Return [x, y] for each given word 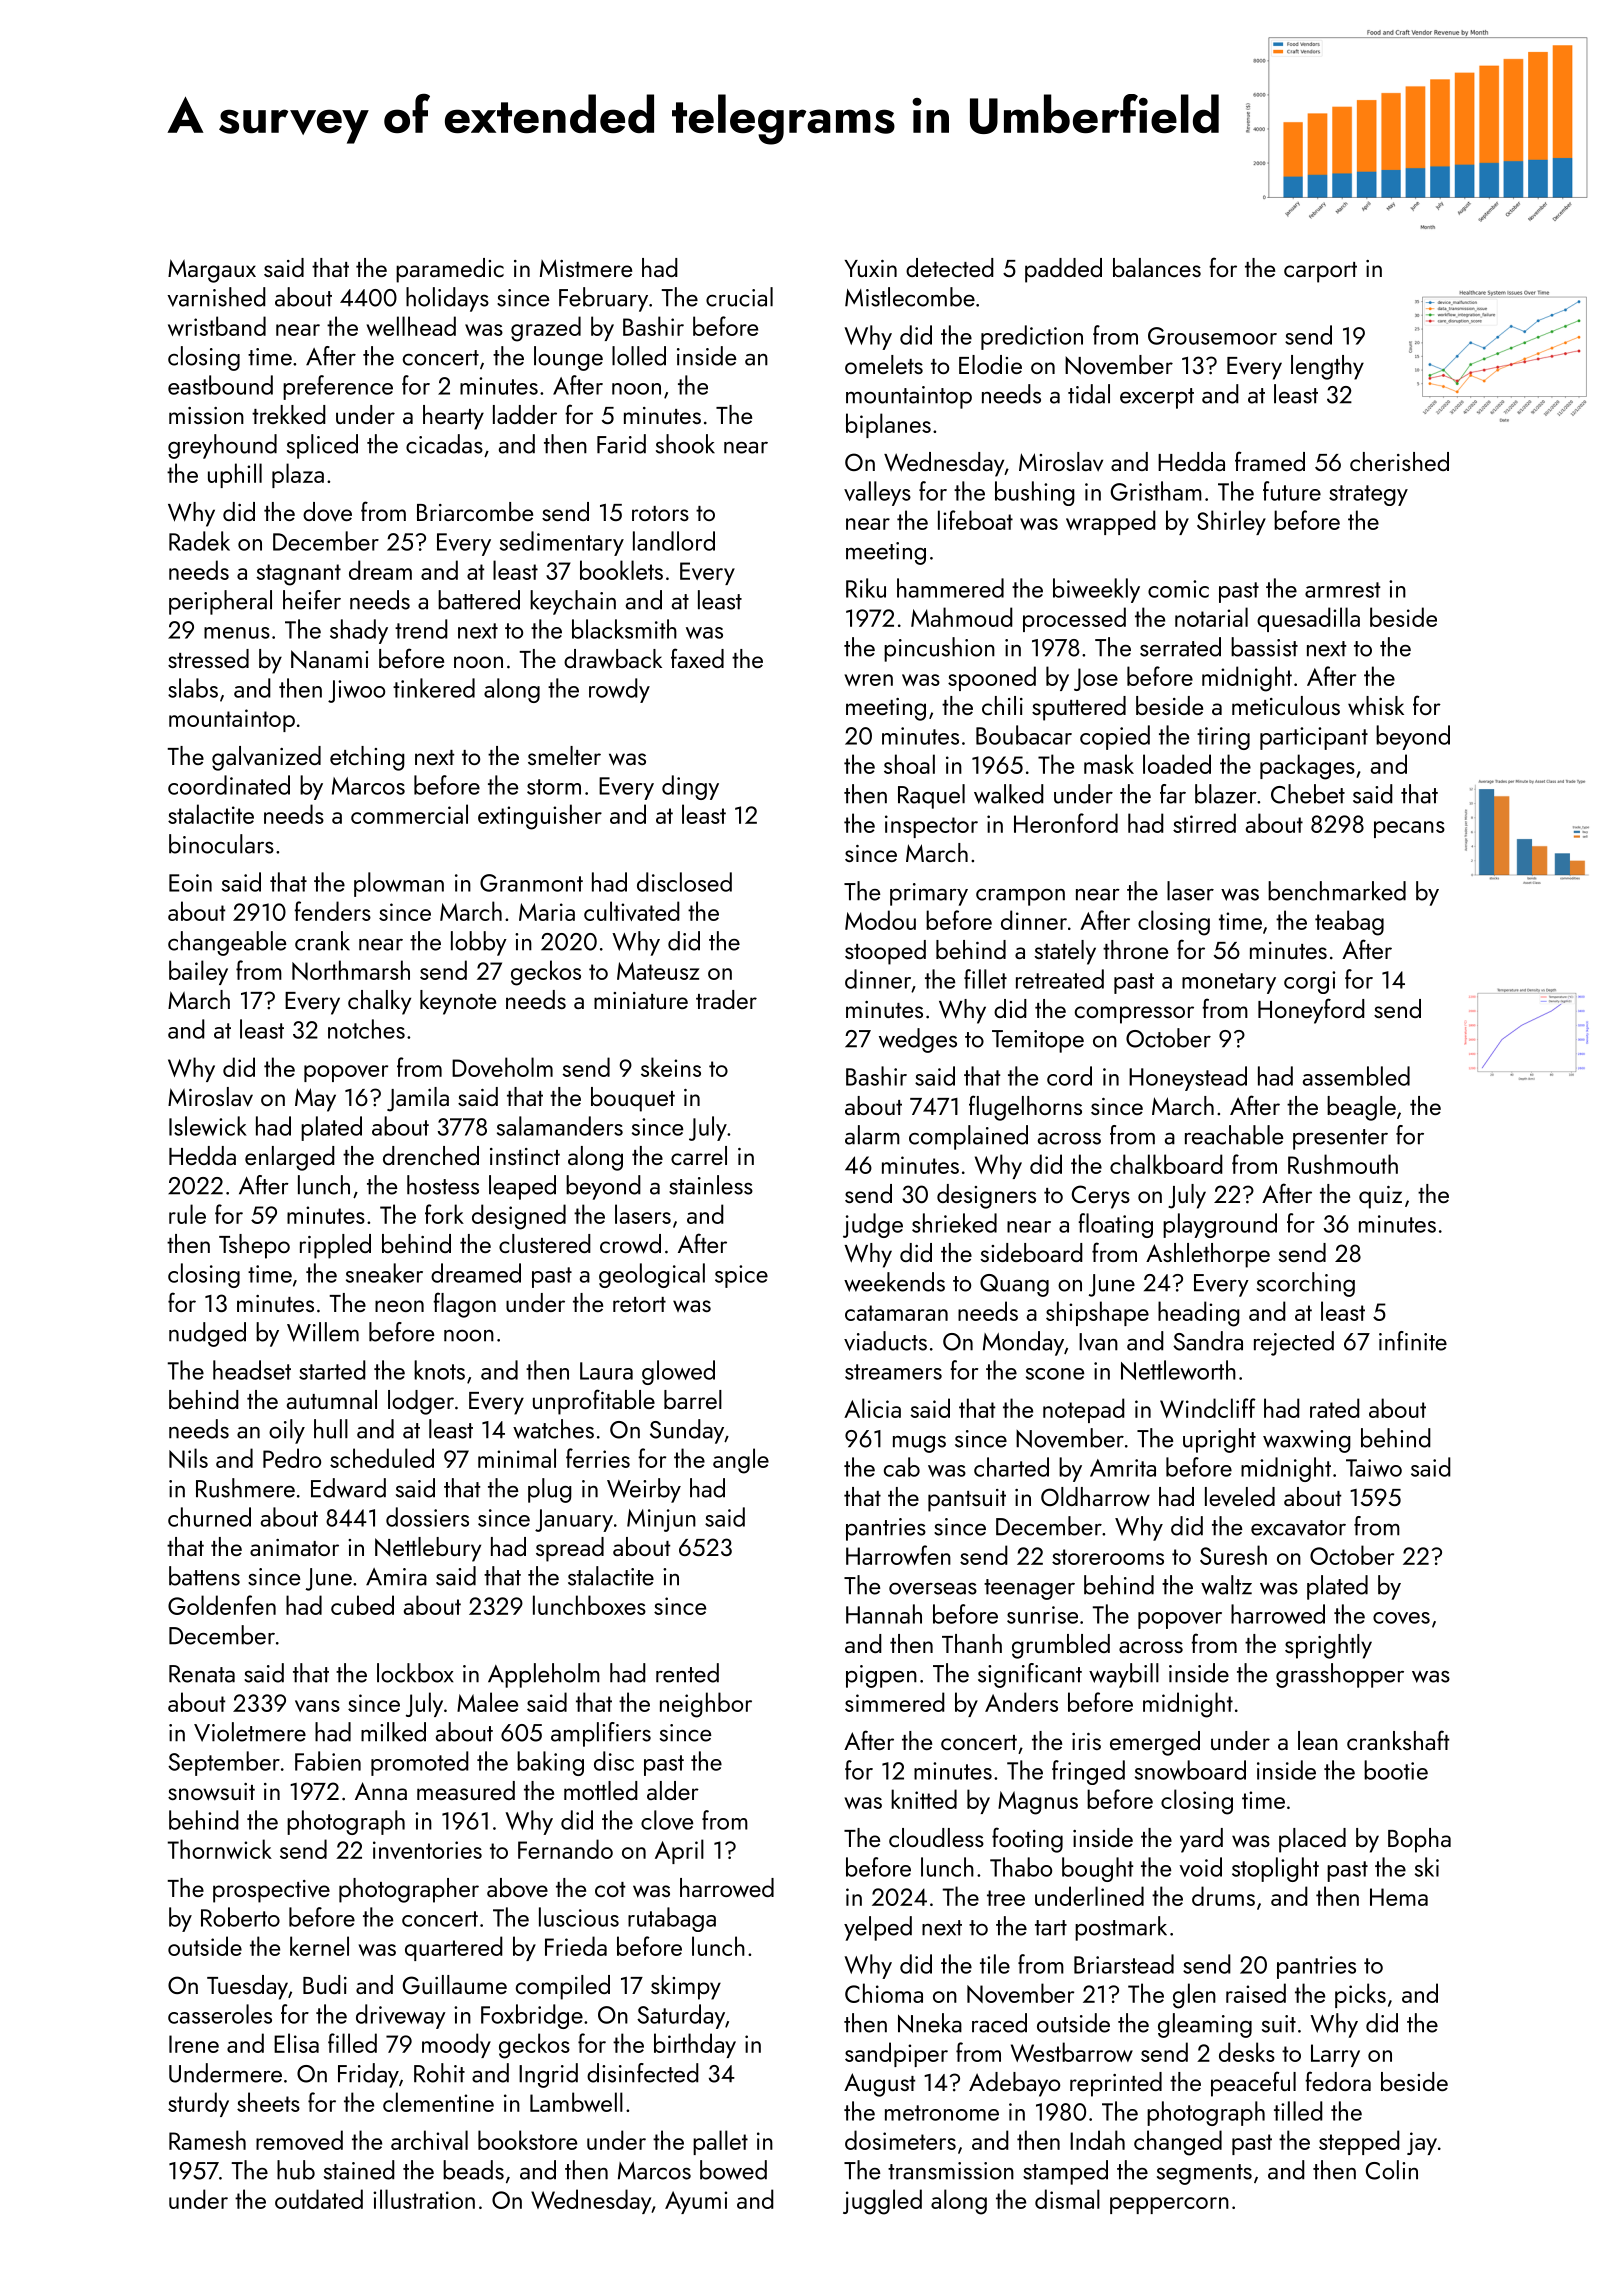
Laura [606, 1371]
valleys [877, 493]
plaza [298, 475]
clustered [545, 1243]
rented [687, 1673]
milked [393, 1732]
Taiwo [1374, 1468]
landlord [674, 541]
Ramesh [207, 2140]
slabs [193, 688]
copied [1115, 737]
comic [1178, 589]
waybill [1124, 1675]
